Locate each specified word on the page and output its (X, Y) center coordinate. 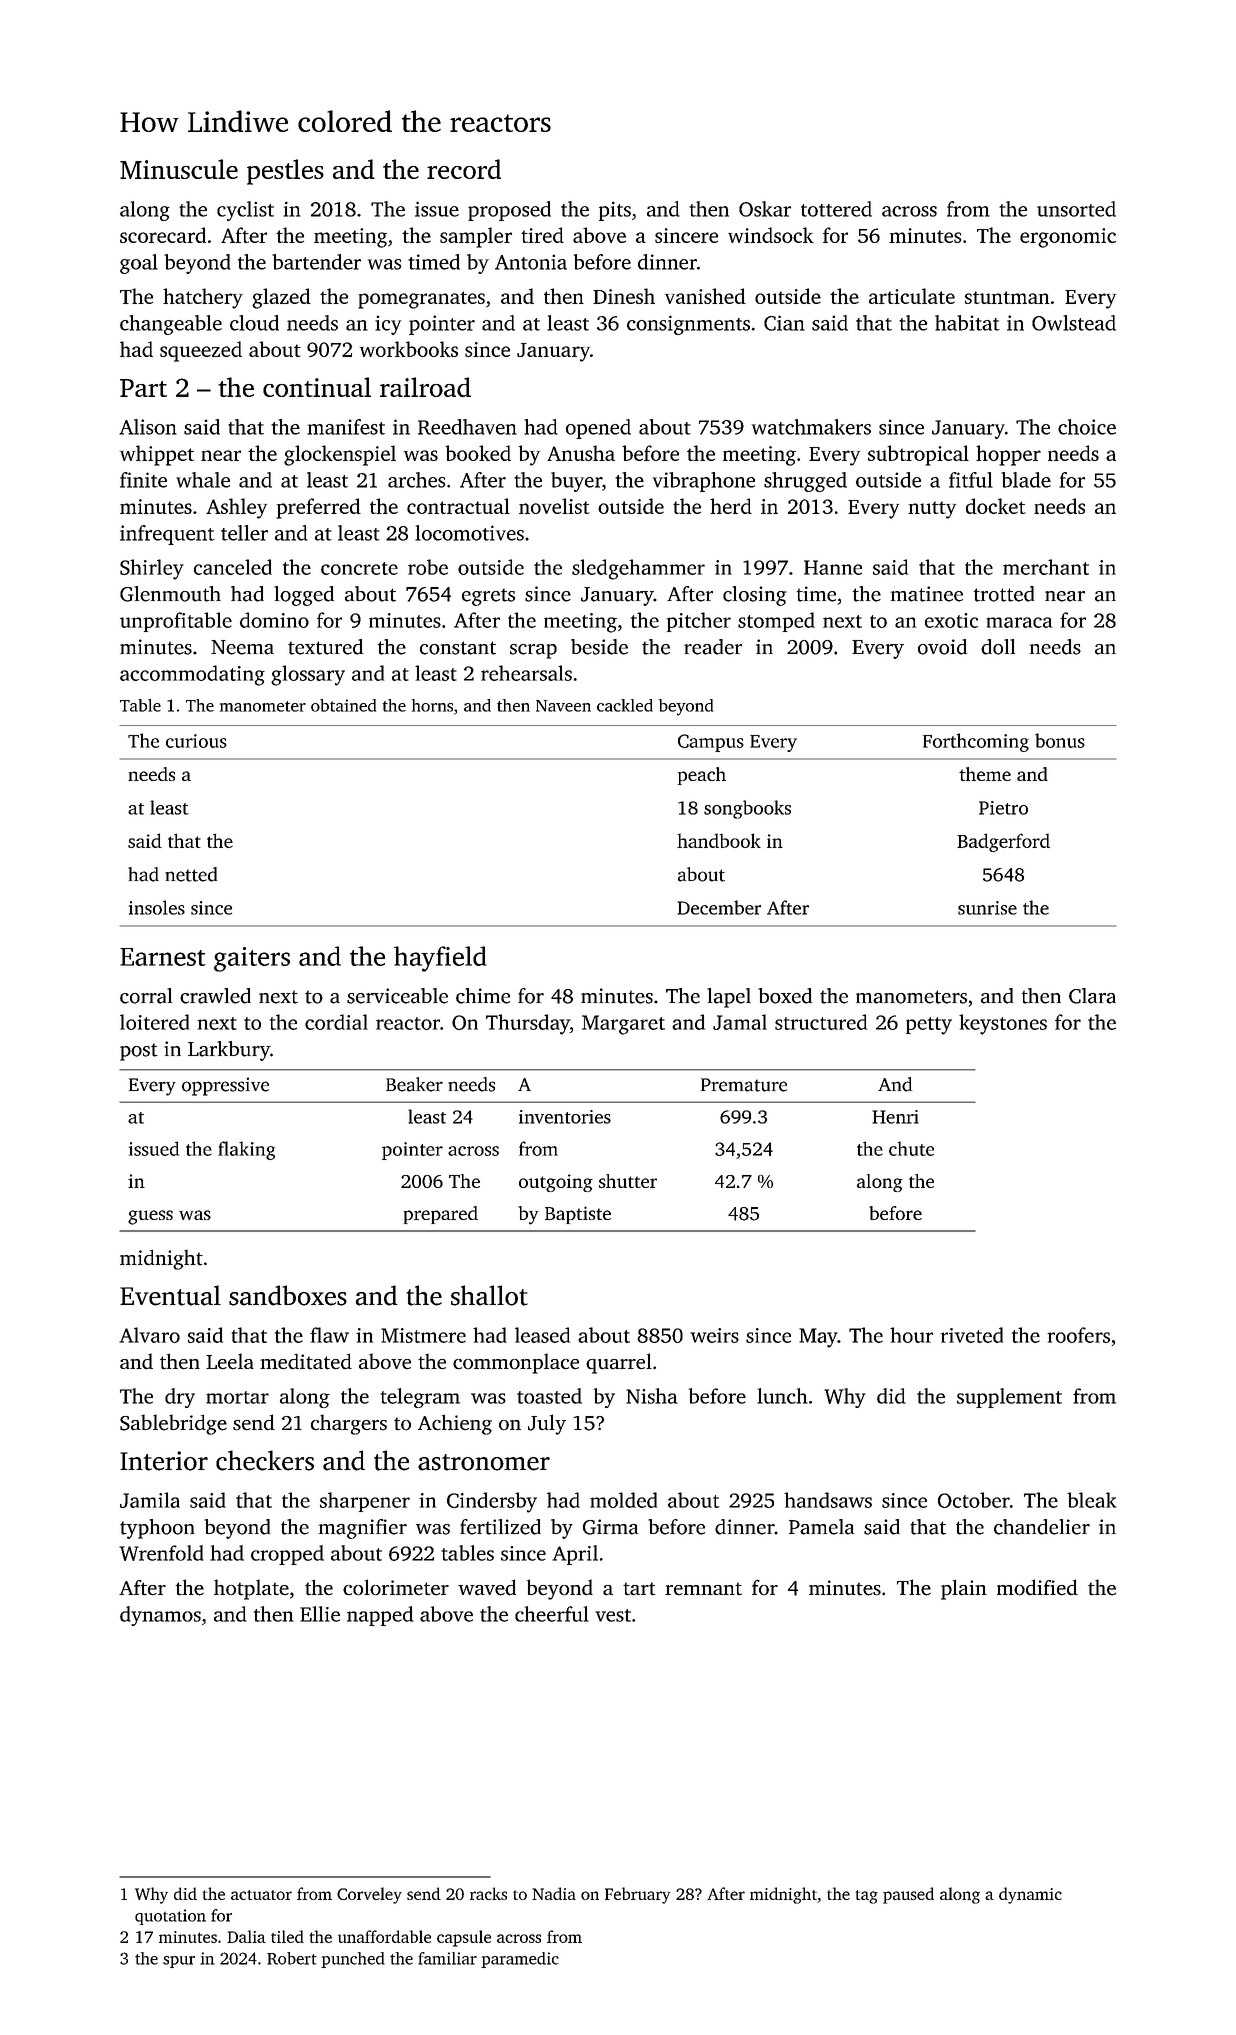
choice (1087, 427)
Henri (895, 1117)
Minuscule (179, 169)
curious (196, 741)
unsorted (1076, 209)
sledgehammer (638, 569)
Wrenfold (161, 1553)
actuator (261, 1895)
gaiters (252, 959)
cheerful (552, 1614)
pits (615, 211)
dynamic (1030, 1895)
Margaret (623, 1025)
